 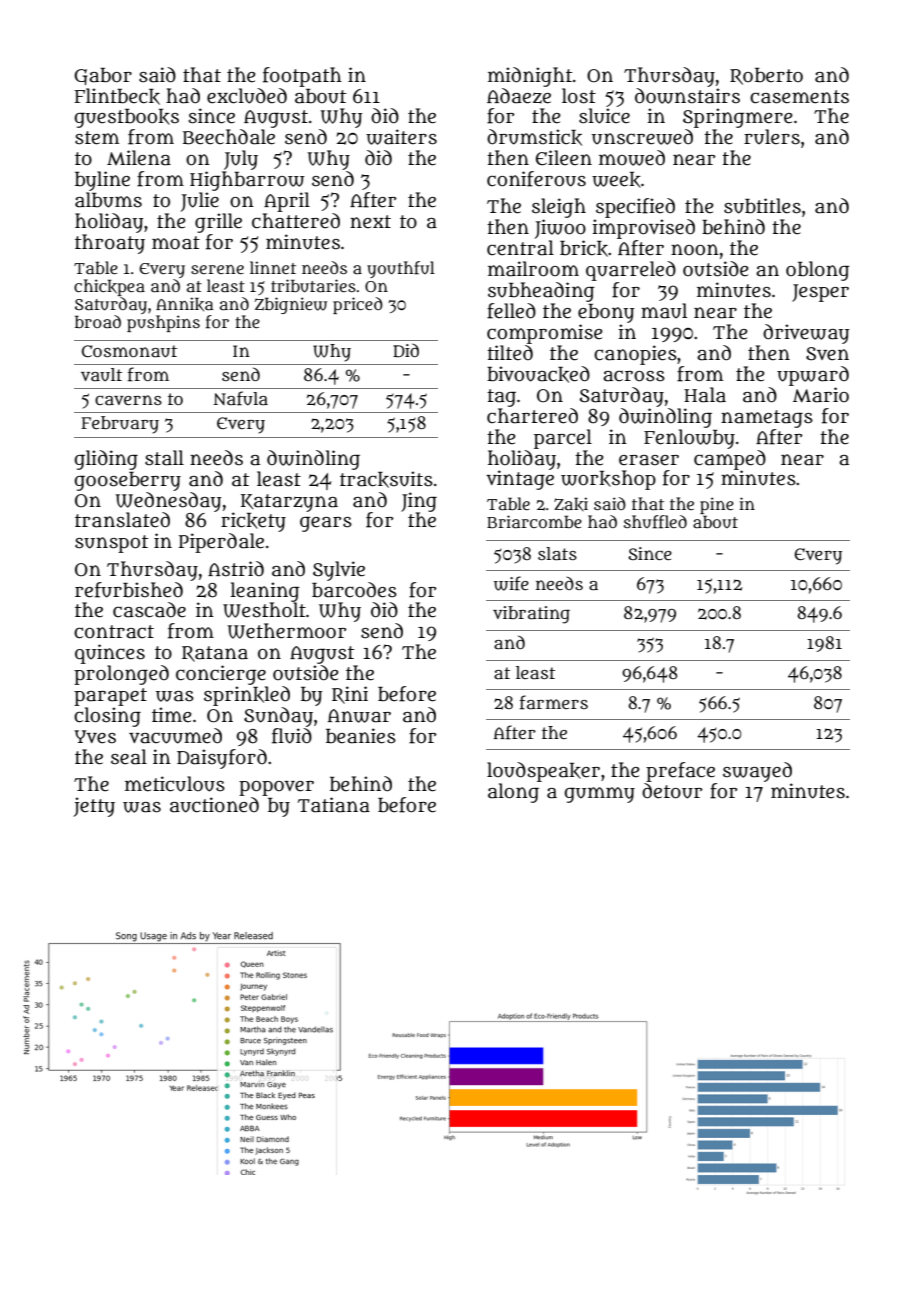 I want to click on auctioned, so click(x=214, y=805).
